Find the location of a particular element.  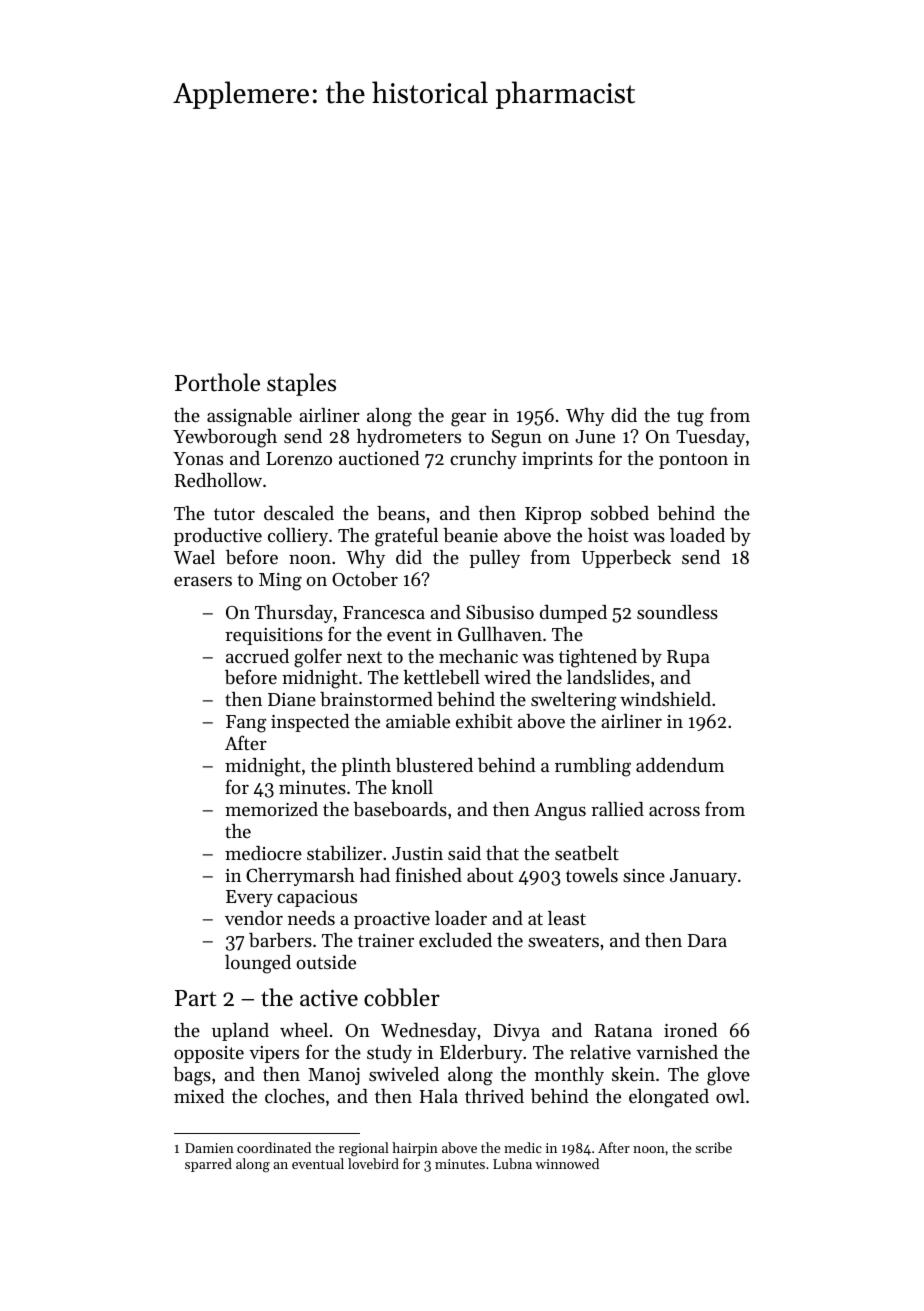

soundless is located at coordinates (677, 612).
